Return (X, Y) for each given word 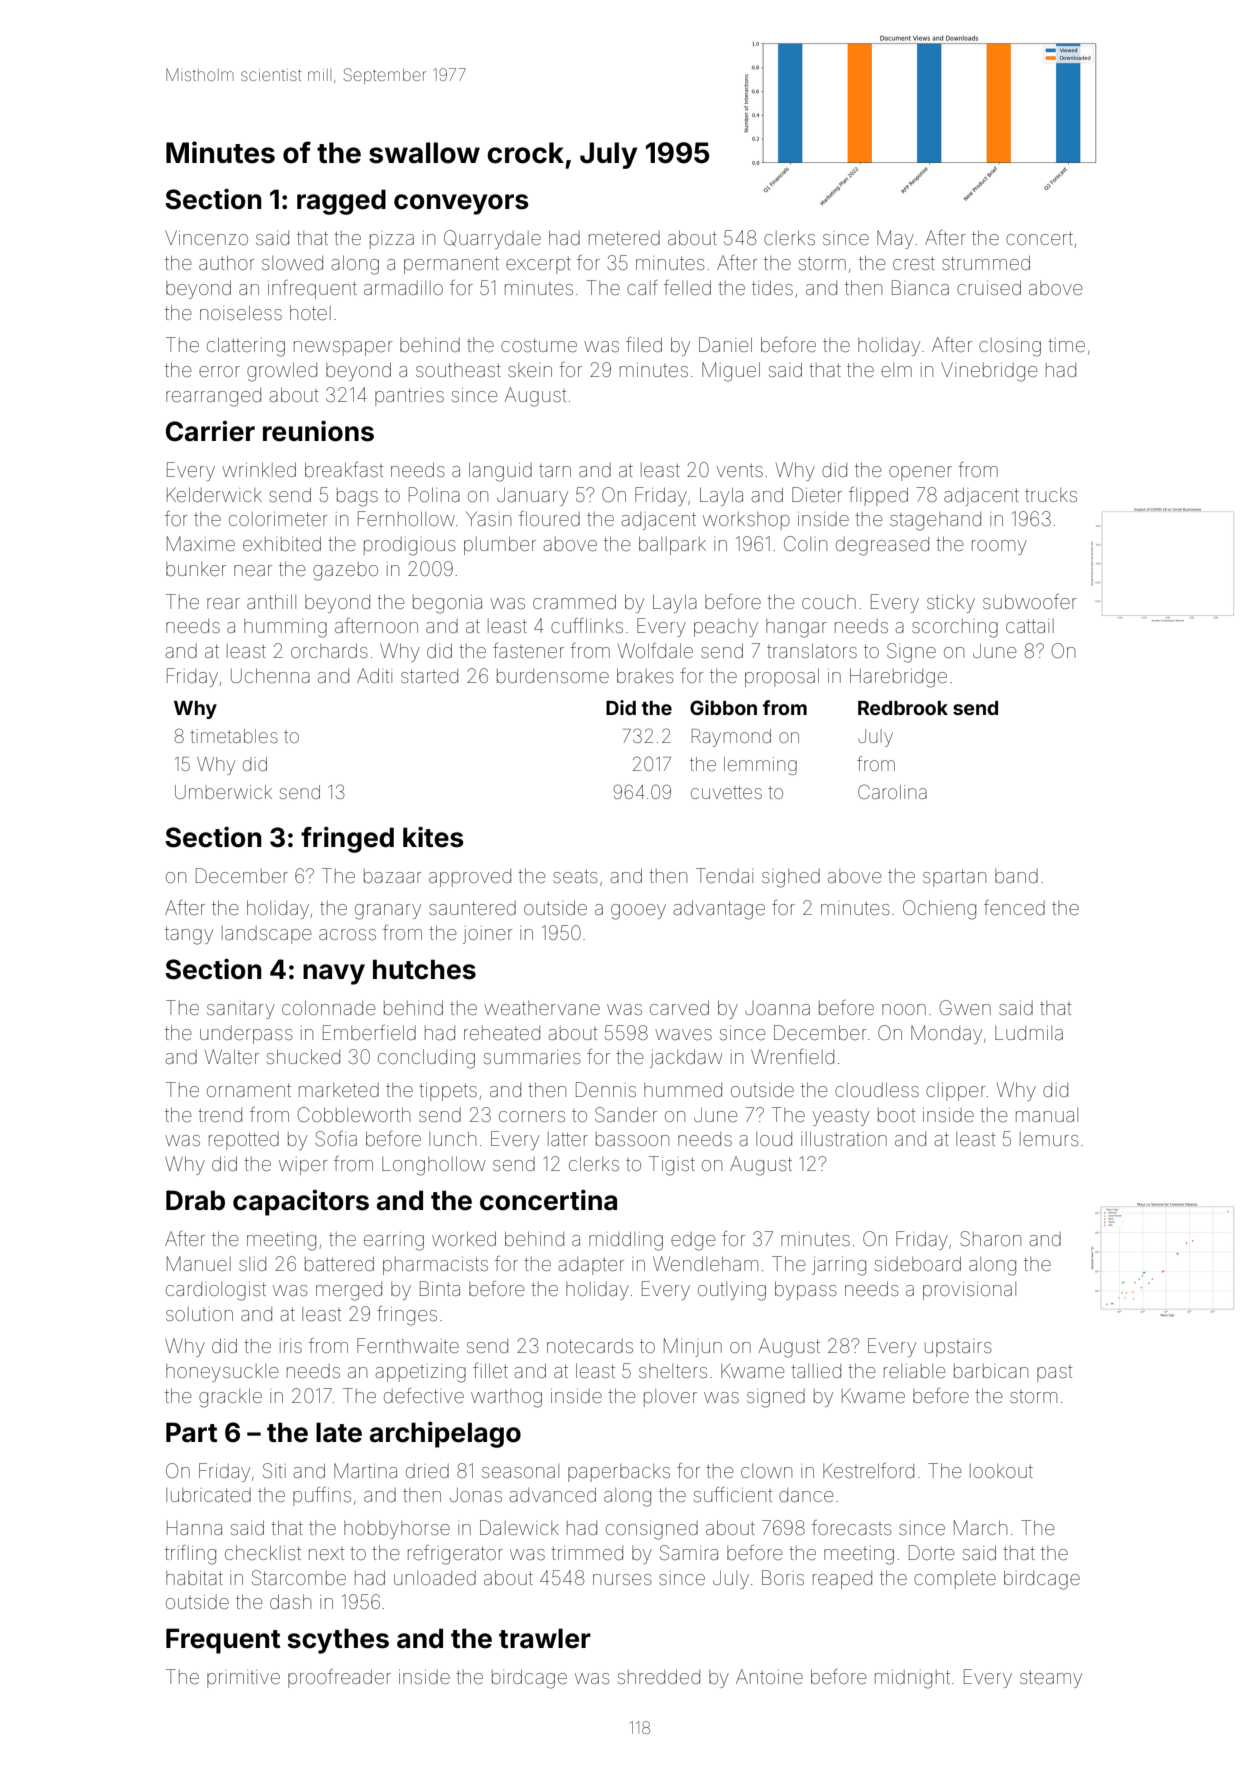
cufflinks (587, 625)
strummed (986, 262)
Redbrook (903, 708)
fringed (347, 839)
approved (470, 878)
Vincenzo (206, 237)
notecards (590, 1346)
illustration (844, 1138)
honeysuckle (222, 1373)
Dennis (606, 1089)
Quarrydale (492, 239)
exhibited (282, 543)
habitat (194, 1578)
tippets (448, 1092)
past (1054, 1373)
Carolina (892, 791)
